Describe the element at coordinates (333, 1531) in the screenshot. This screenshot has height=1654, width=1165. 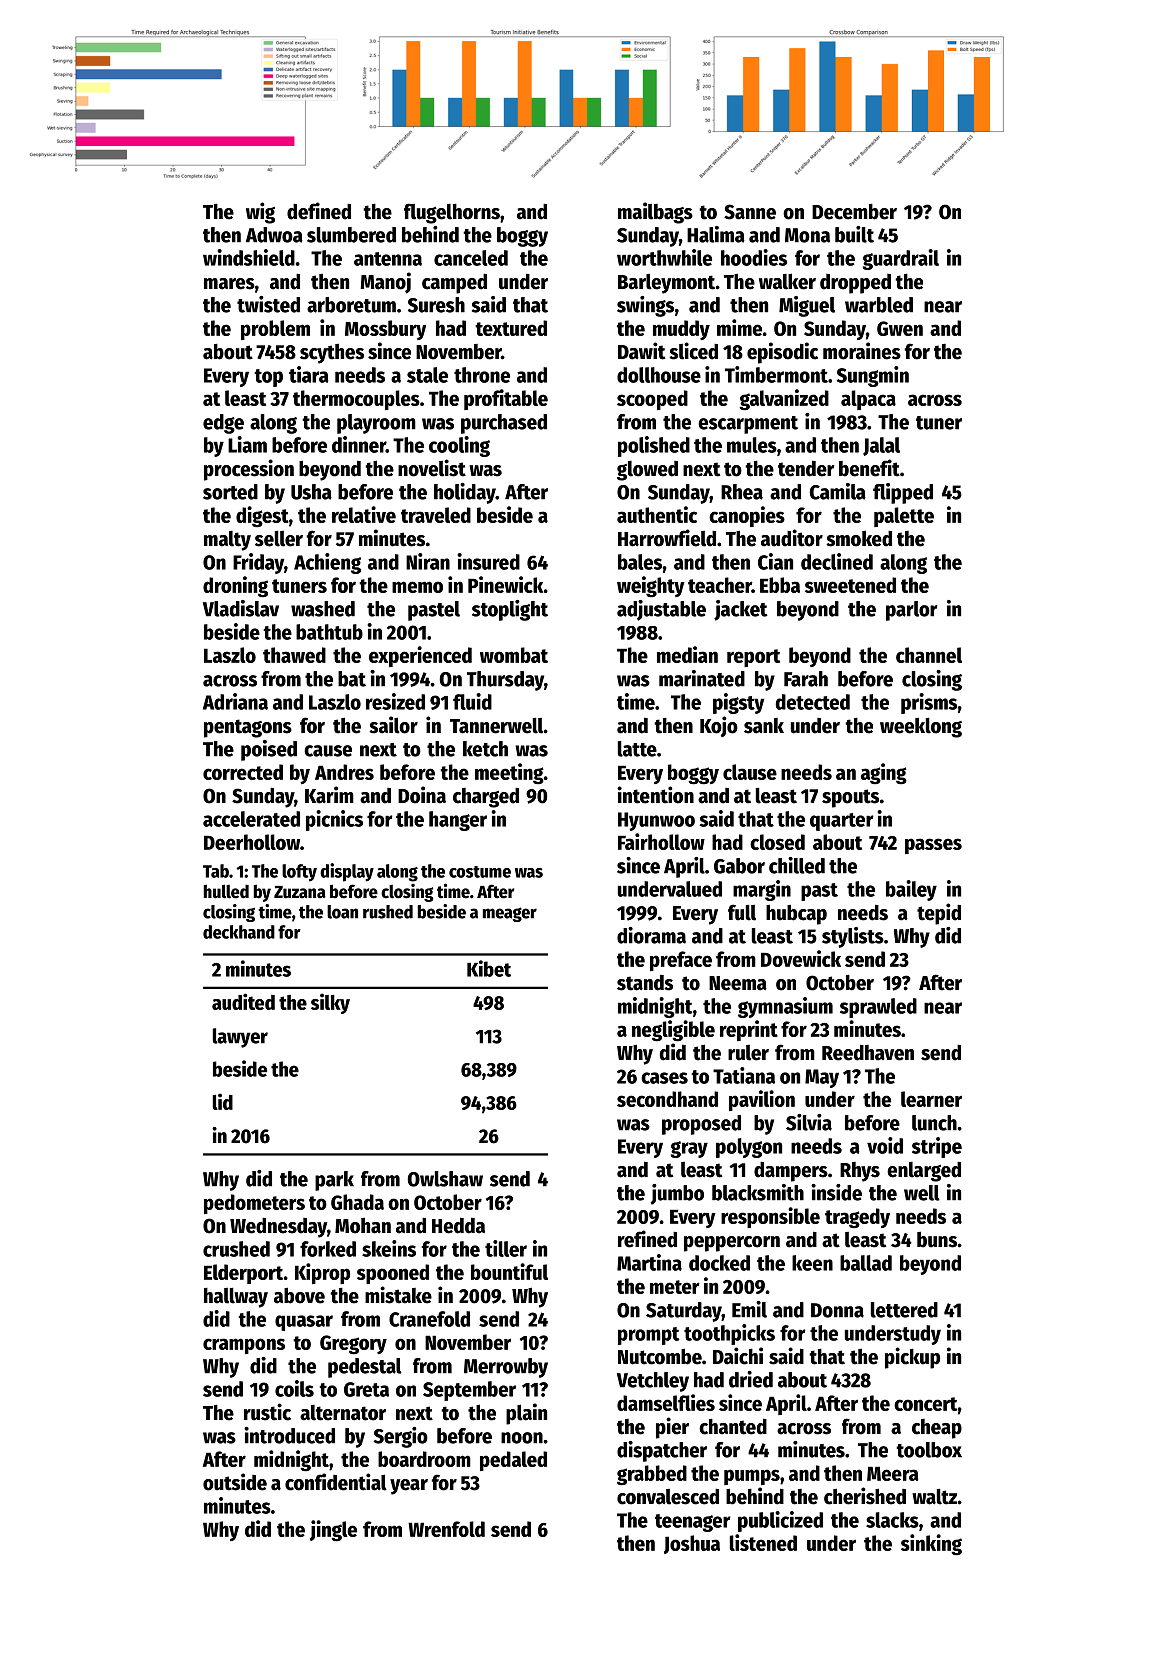
I see `jingle` at that location.
